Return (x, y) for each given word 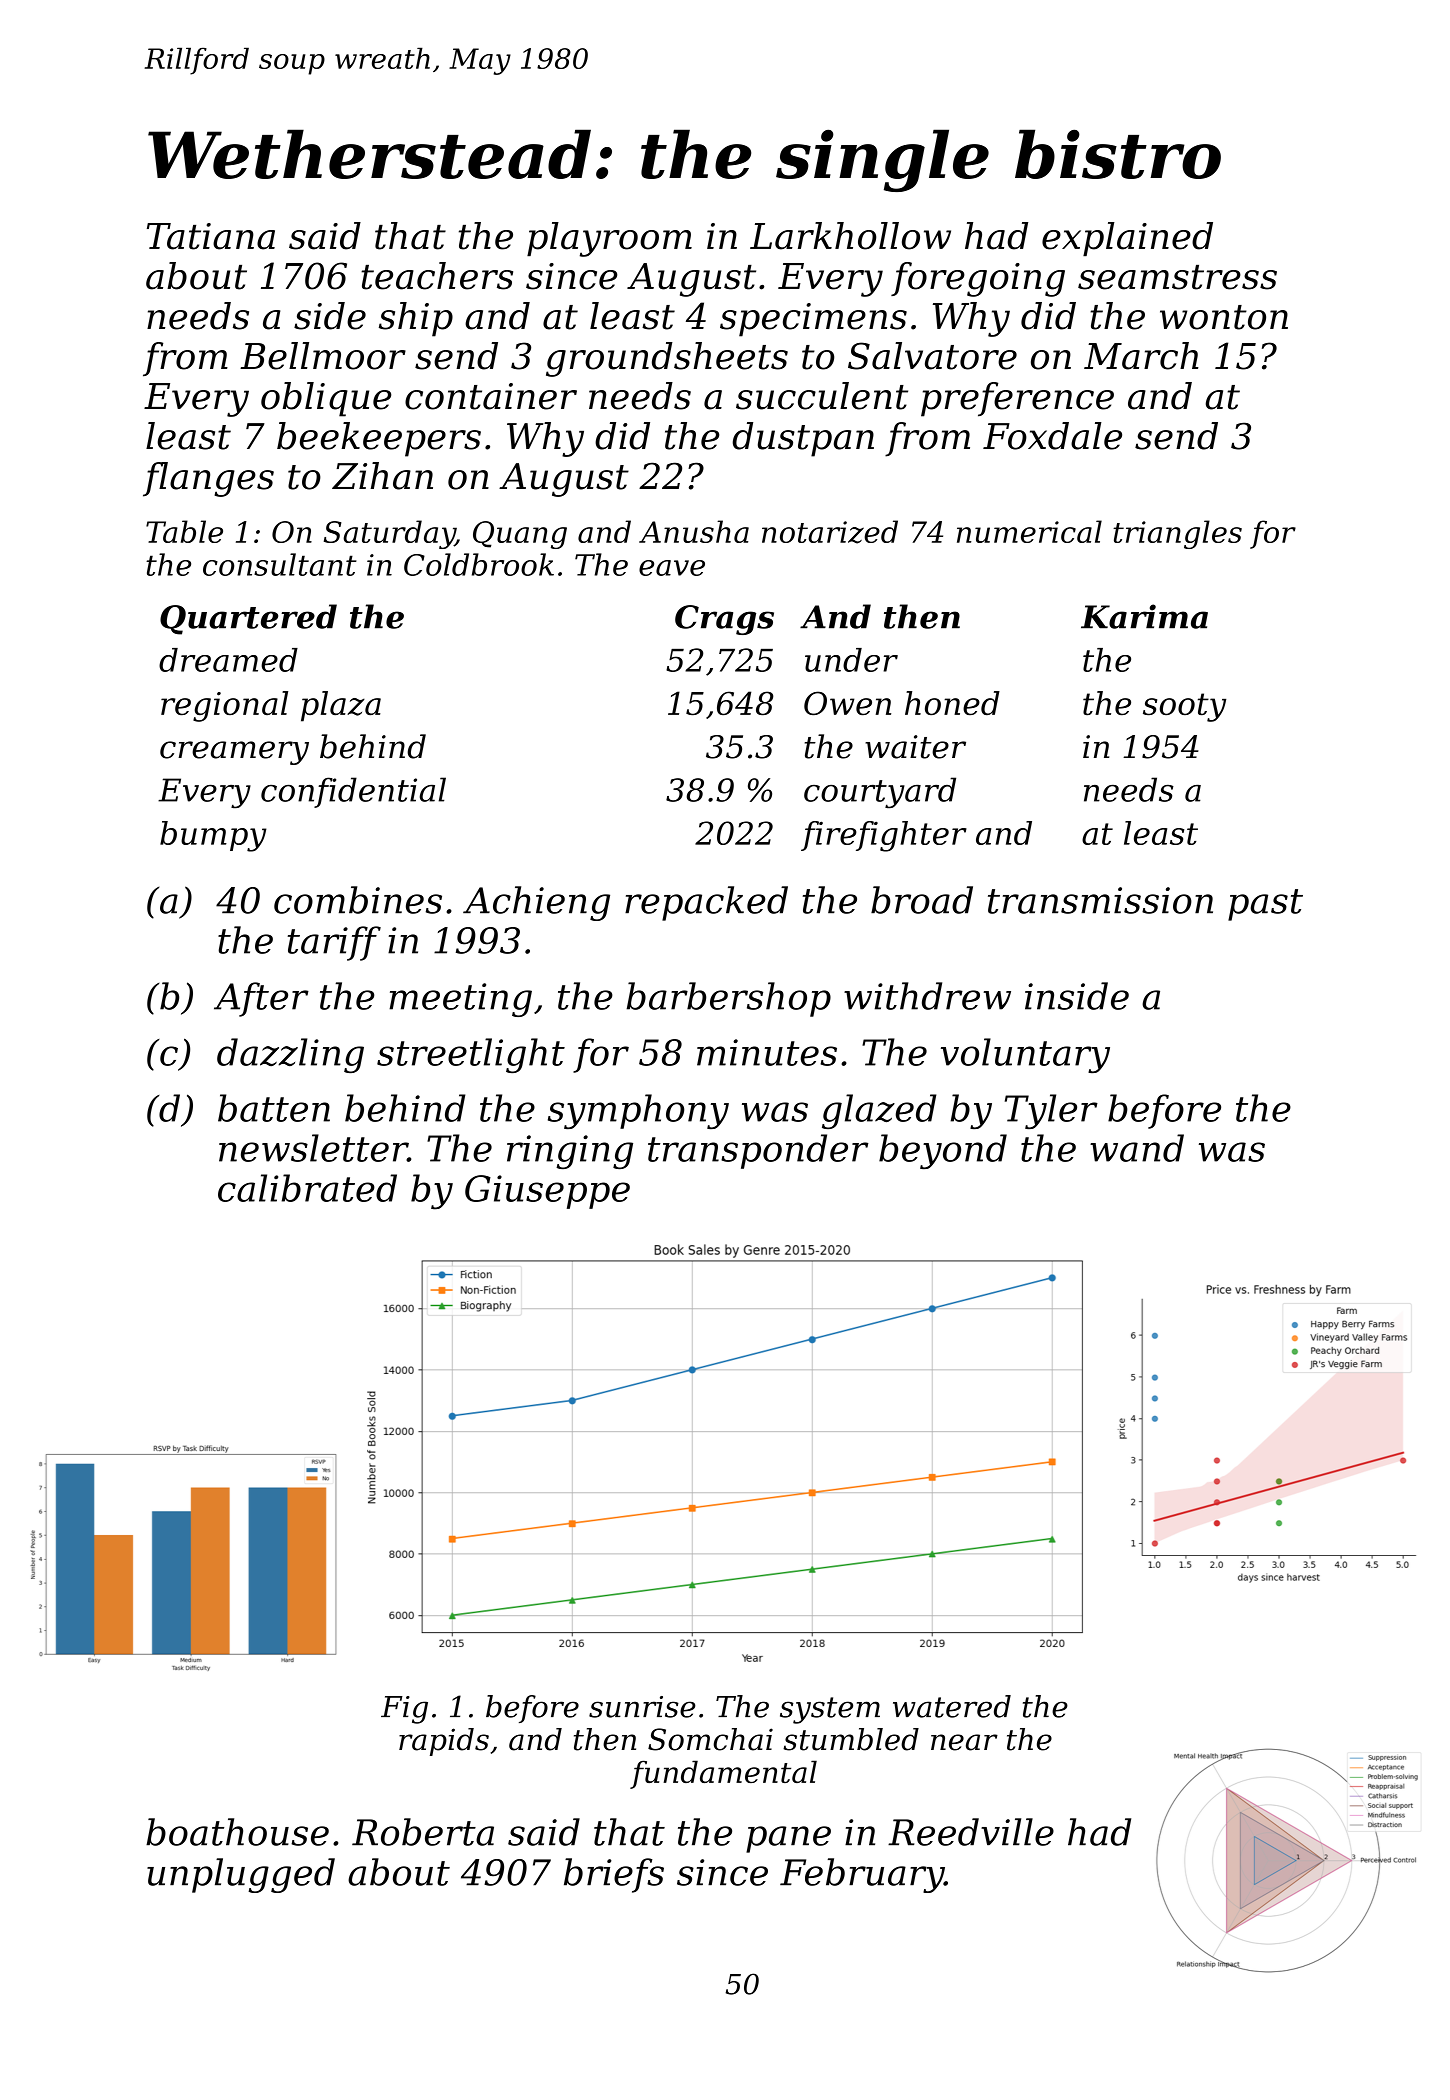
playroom (609, 239)
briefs (614, 1875)
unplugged (241, 1875)
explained (1127, 239)
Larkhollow (850, 236)
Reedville (971, 1832)
